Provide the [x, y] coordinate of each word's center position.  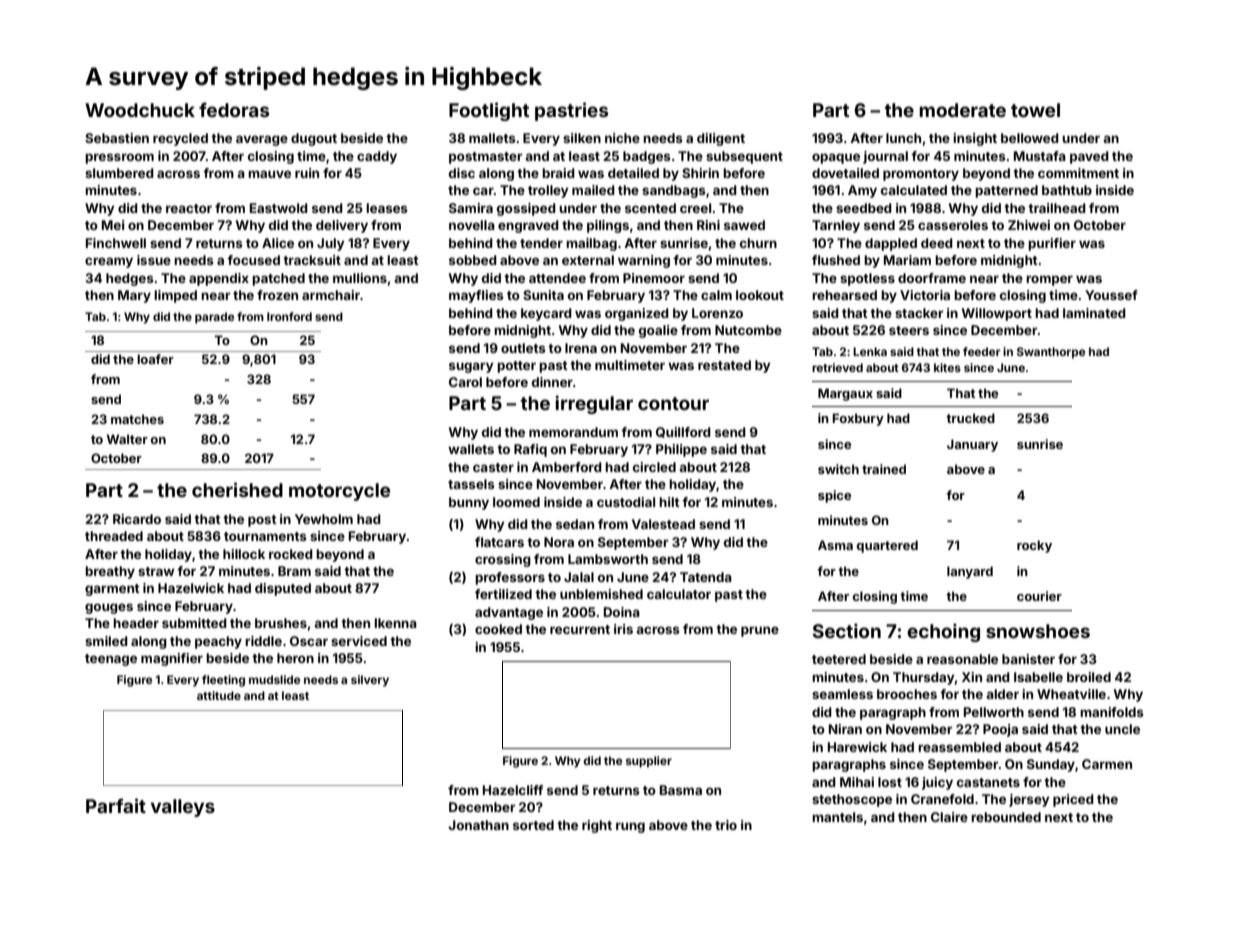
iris [623, 629]
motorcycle [339, 492]
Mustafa [1040, 156]
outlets [523, 348]
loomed [516, 502]
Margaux [845, 394]
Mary [134, 296]
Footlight [489, 111]
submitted [194, 623]
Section [847, 630]
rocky [1034, 546]
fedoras [234, 109]
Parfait [116, 805]
